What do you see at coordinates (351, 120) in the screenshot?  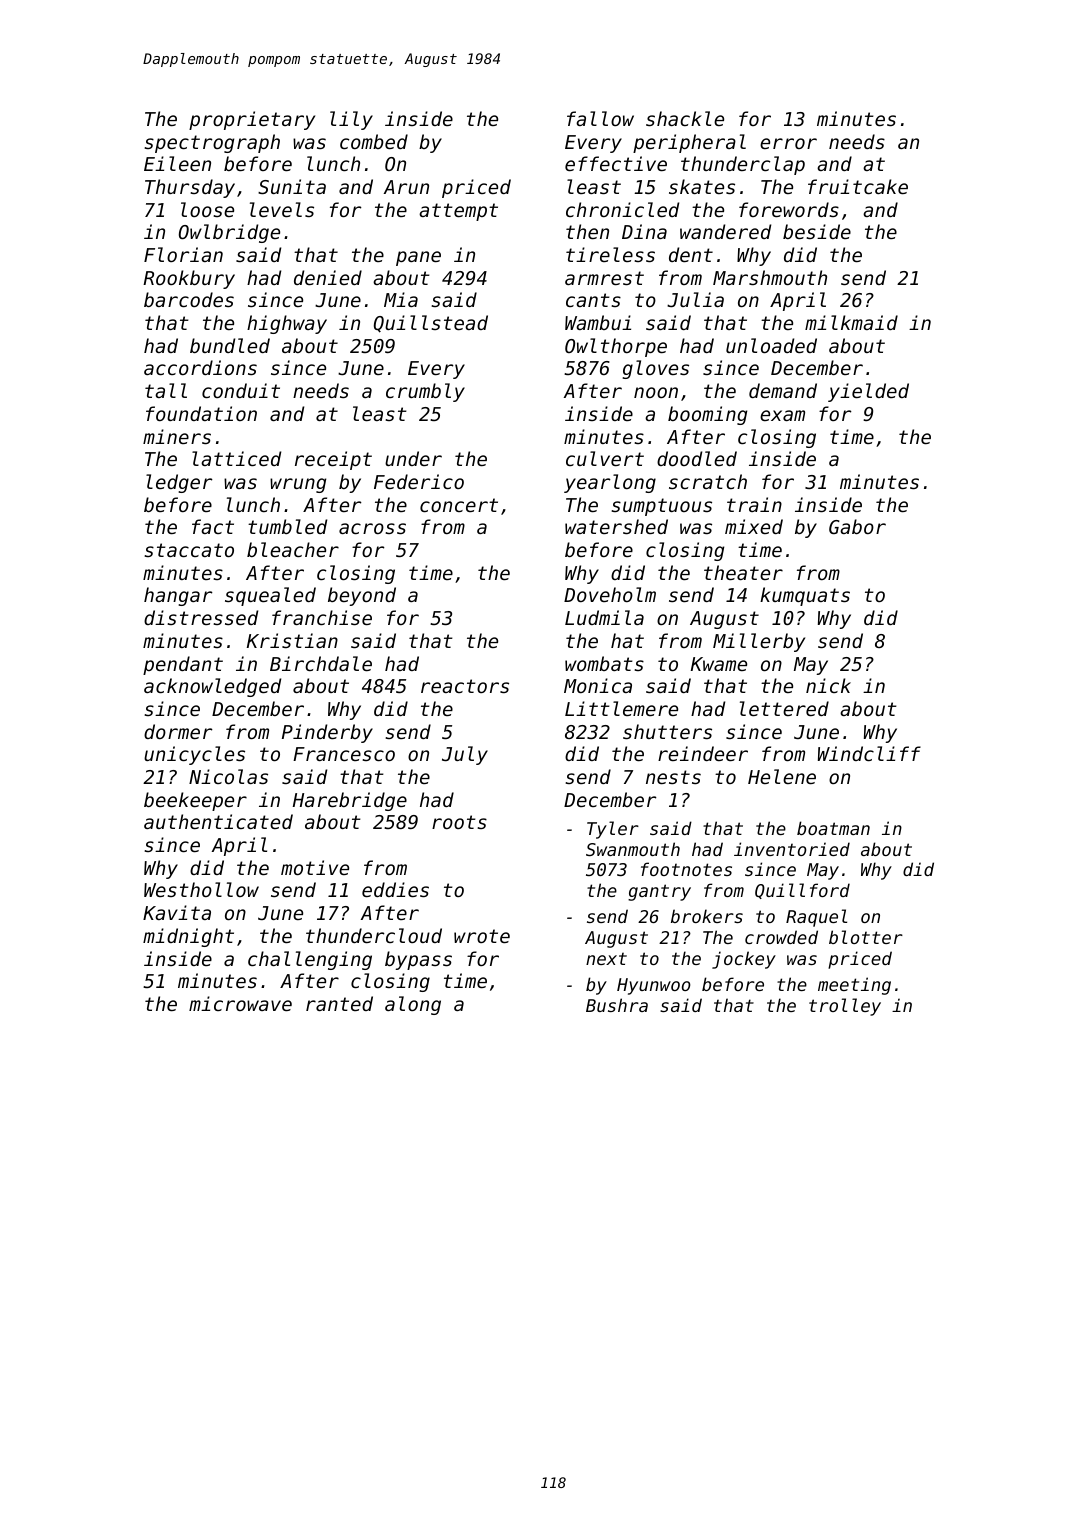 I see `lily` at bounding box center [351, 120].
